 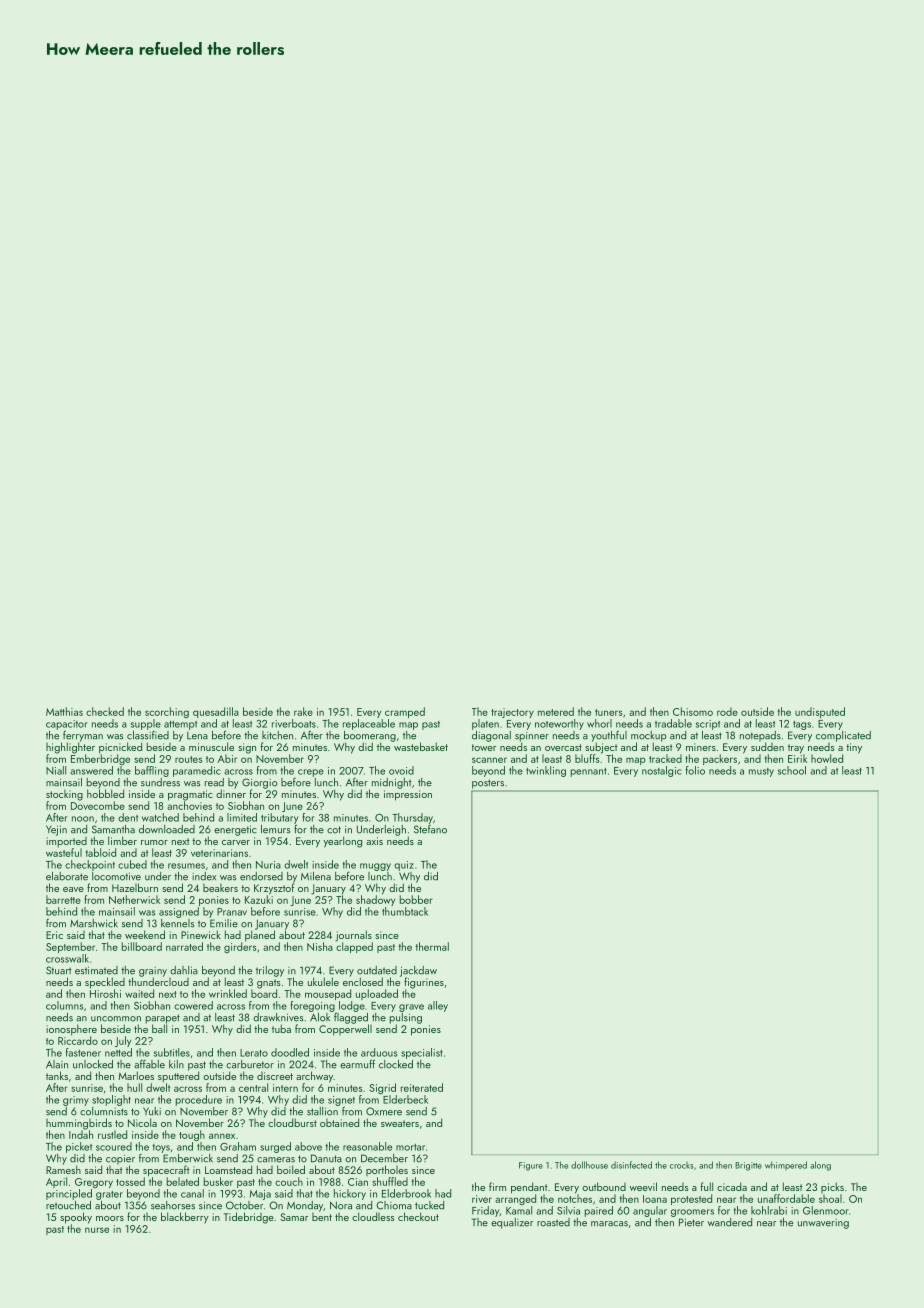 What do you see at coordinates (410, 1147) in the screenshot?
I see `mortar` at bounding box center [410, 1147].
